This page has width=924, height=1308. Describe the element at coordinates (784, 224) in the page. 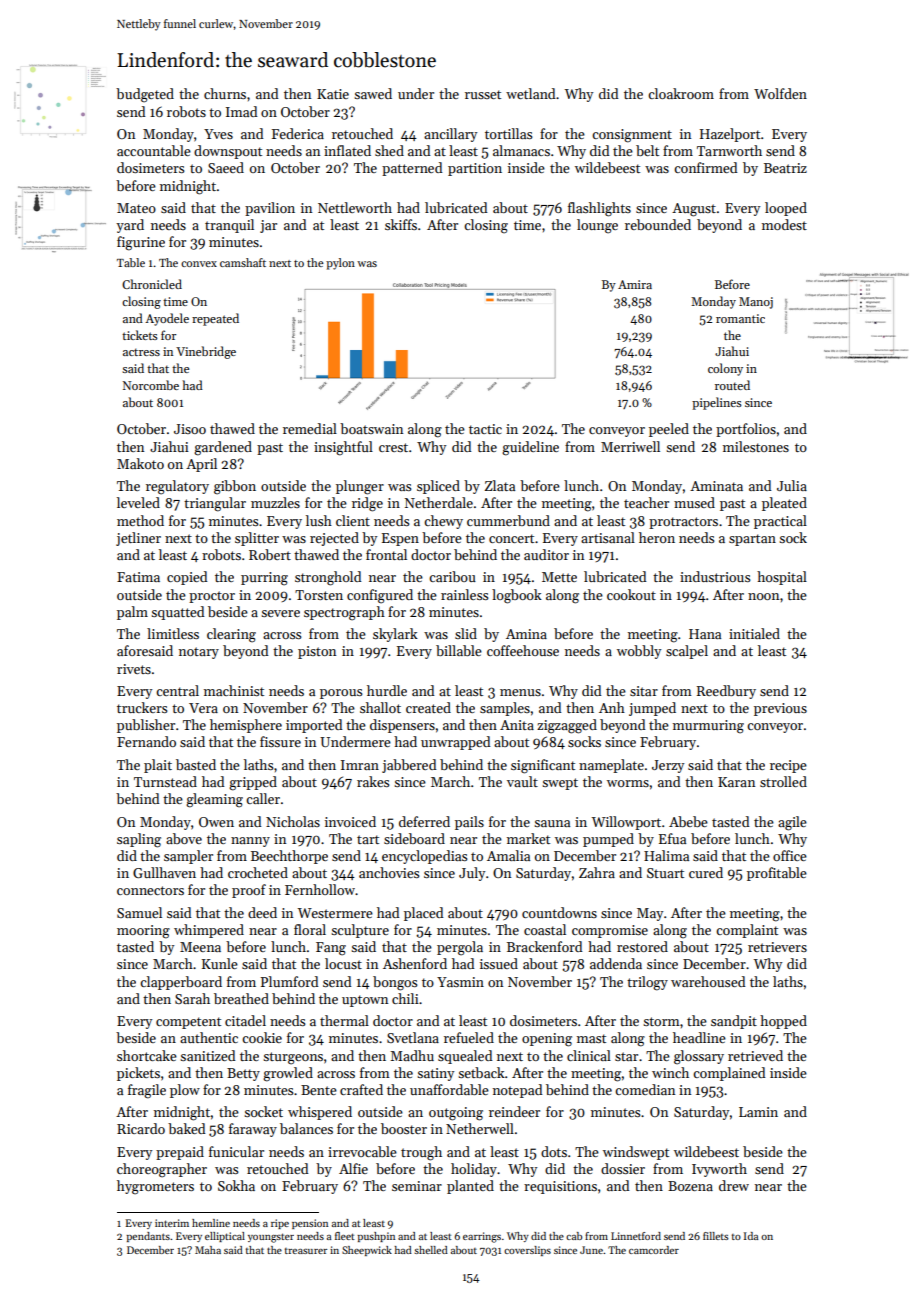

I see `modest` at that location.
